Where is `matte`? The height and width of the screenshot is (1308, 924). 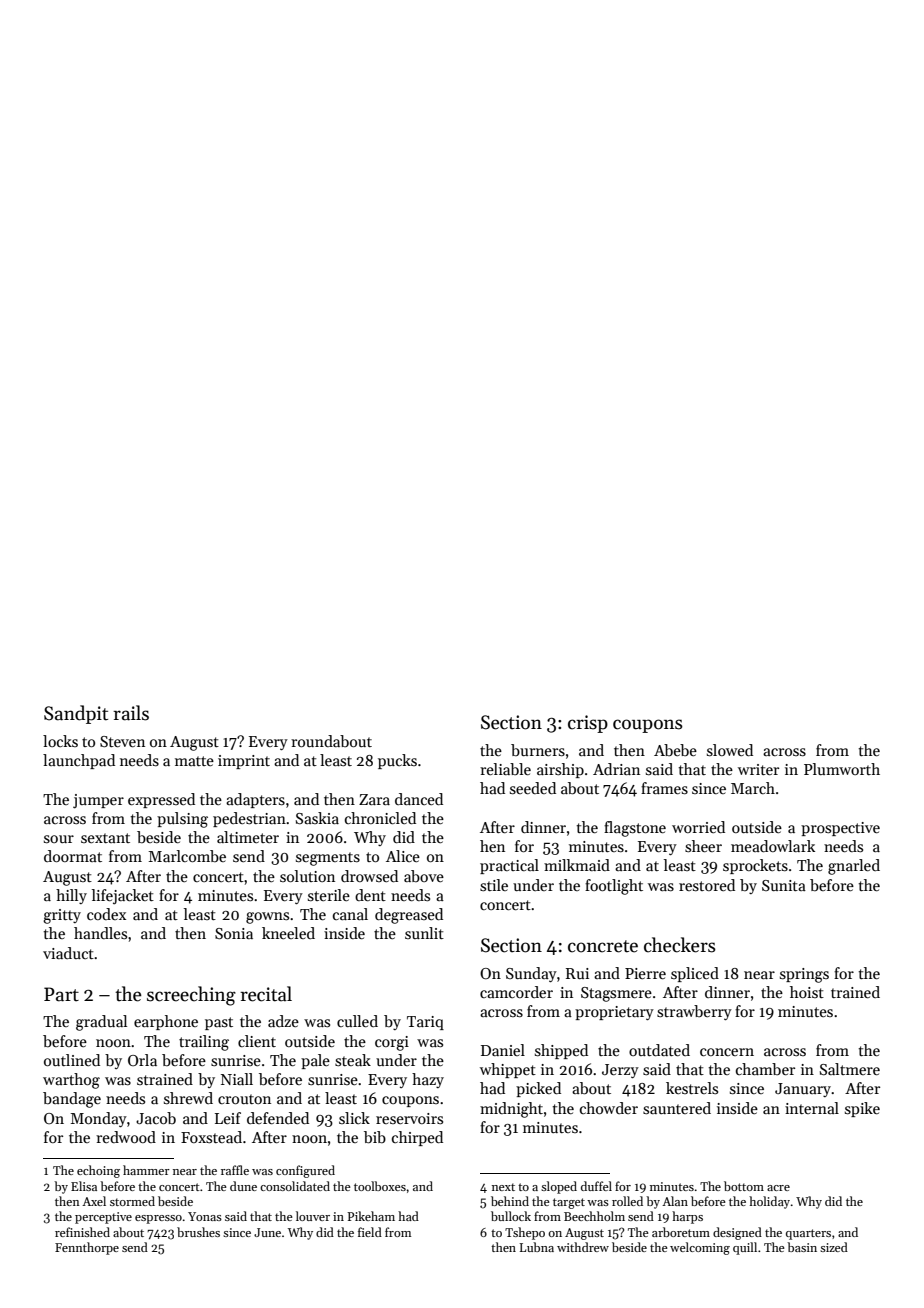 matte is located at coordinates (194, 761).
